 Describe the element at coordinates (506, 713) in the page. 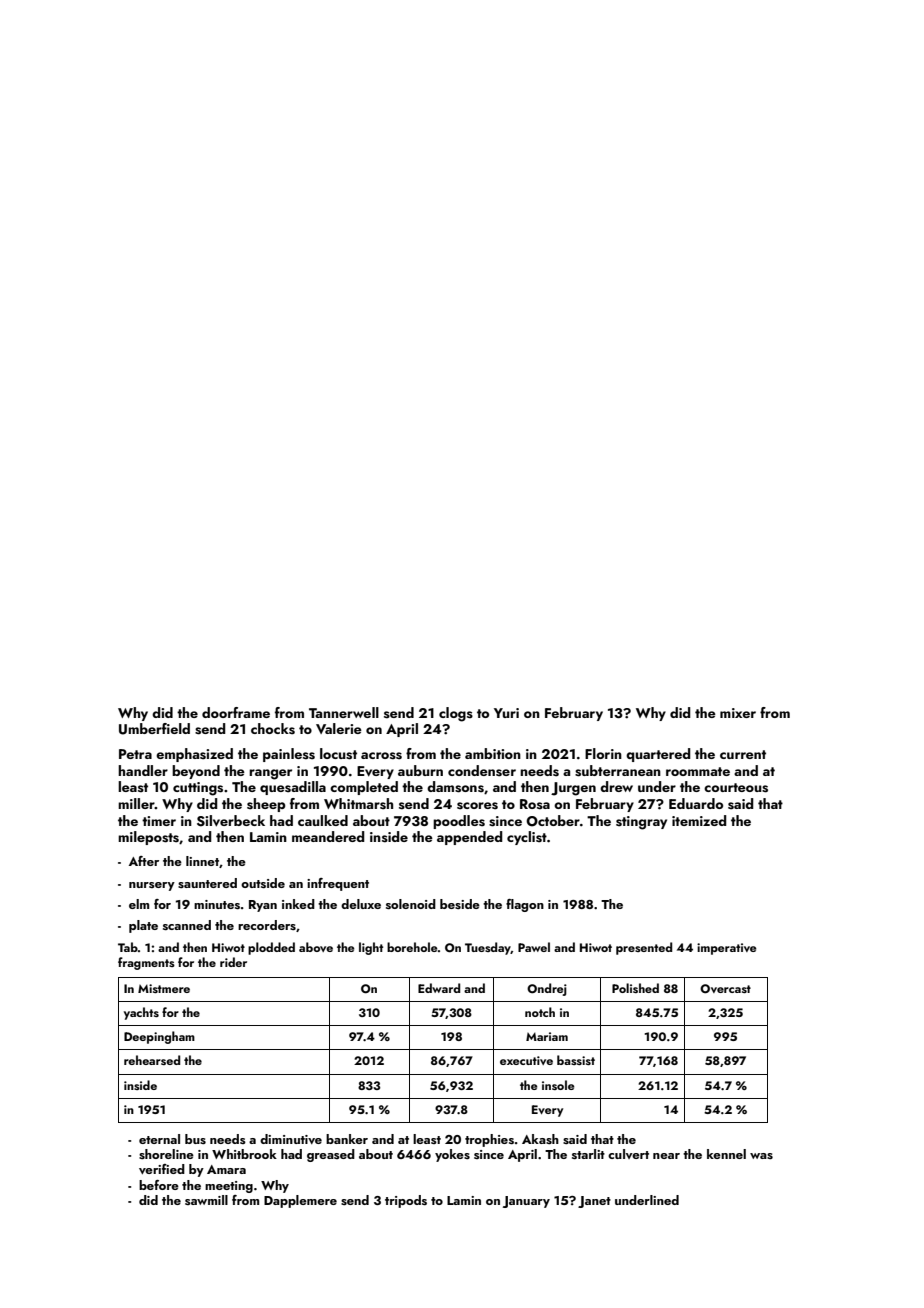

I see `Yuri` at that location.
